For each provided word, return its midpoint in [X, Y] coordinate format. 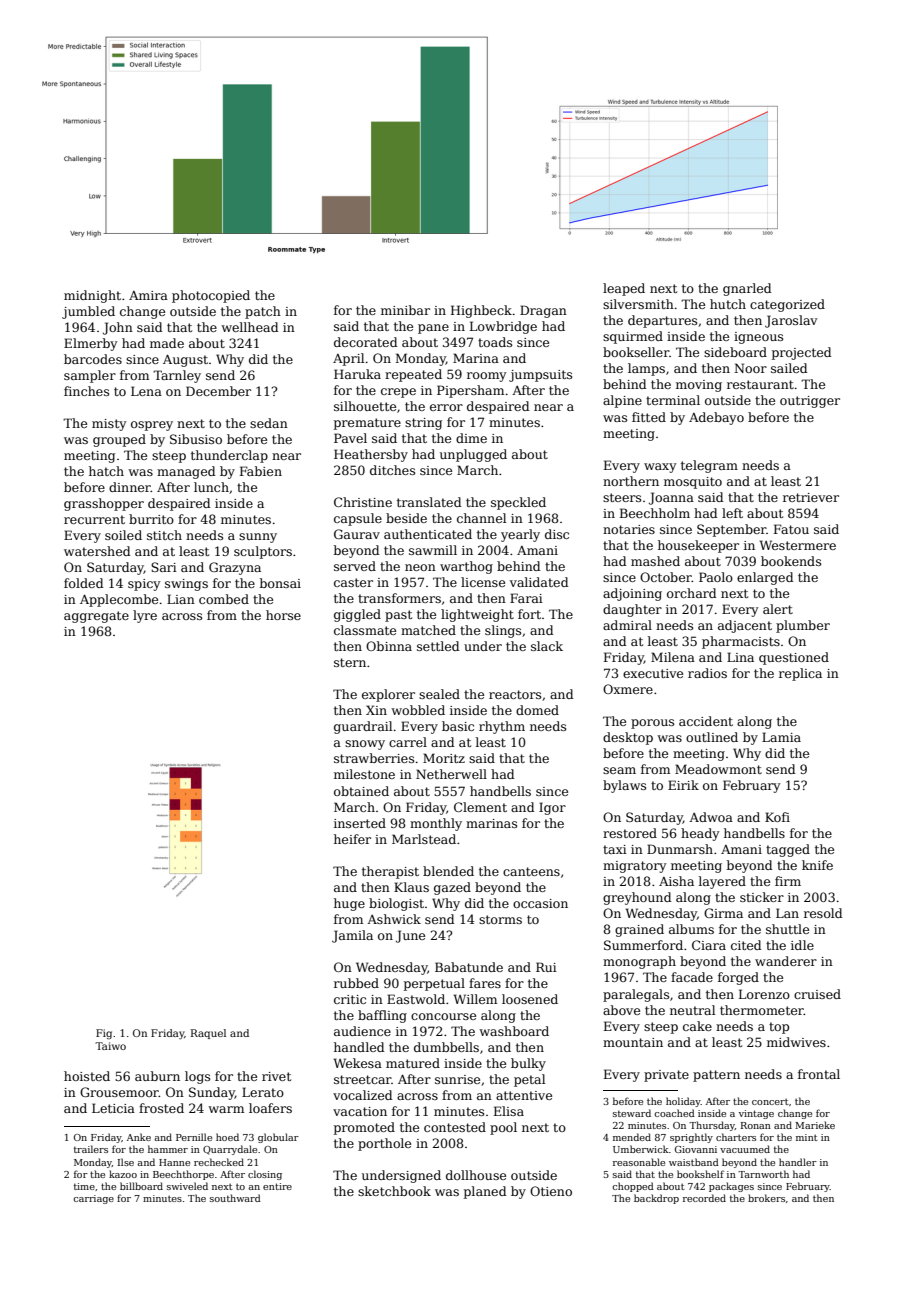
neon [420, 567]
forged [738, 978]
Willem [475, 999]
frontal [819, 1074]
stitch [164, 535]
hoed [227, 1137]
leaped [624, 289]
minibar [405, 310]
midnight [92, 296]
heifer [352, 839]
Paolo [716, 577]
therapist [390, 872]
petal [529, 1080]
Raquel [208, 1034]
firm [788, 881]
